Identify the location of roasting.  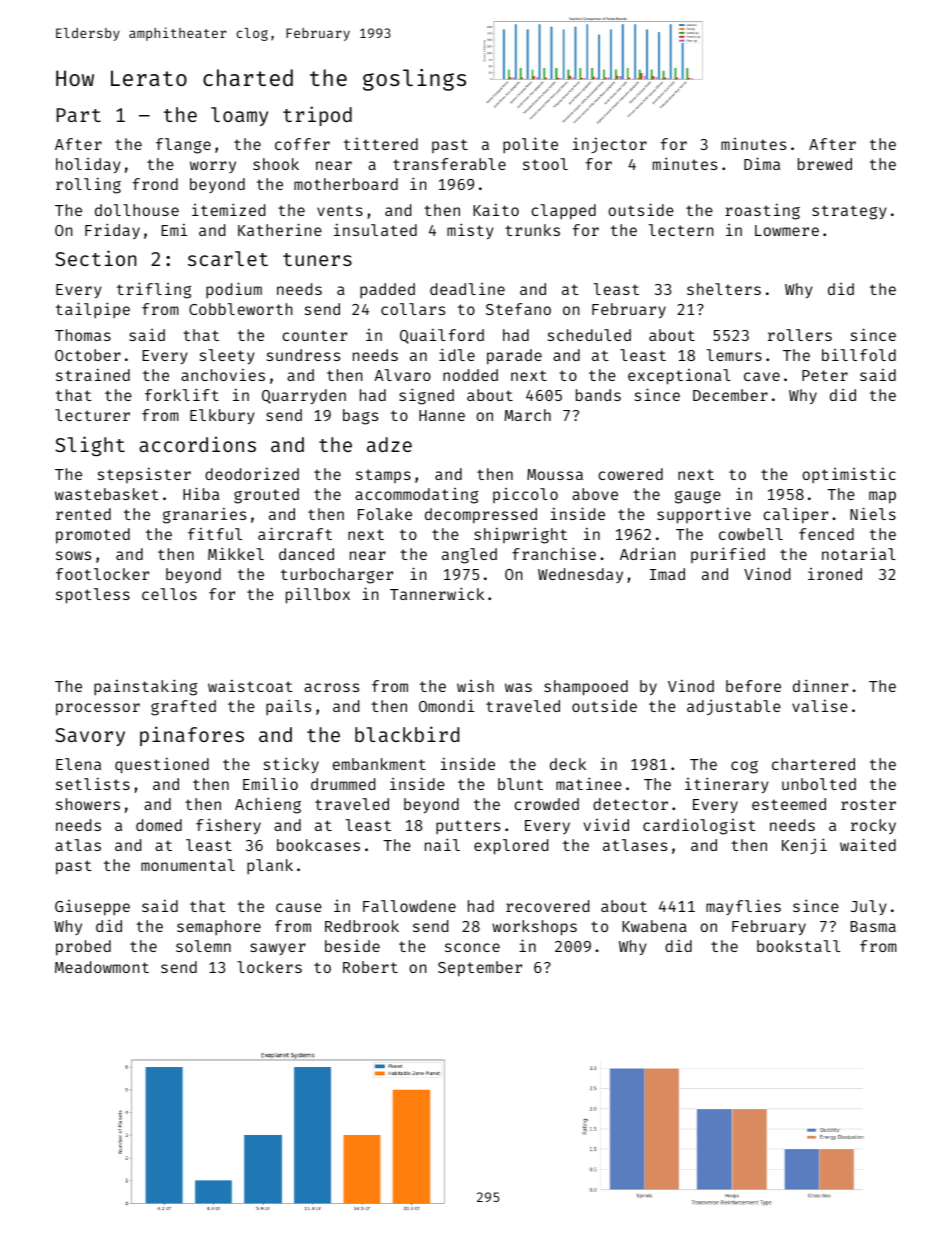
(762, 212).
